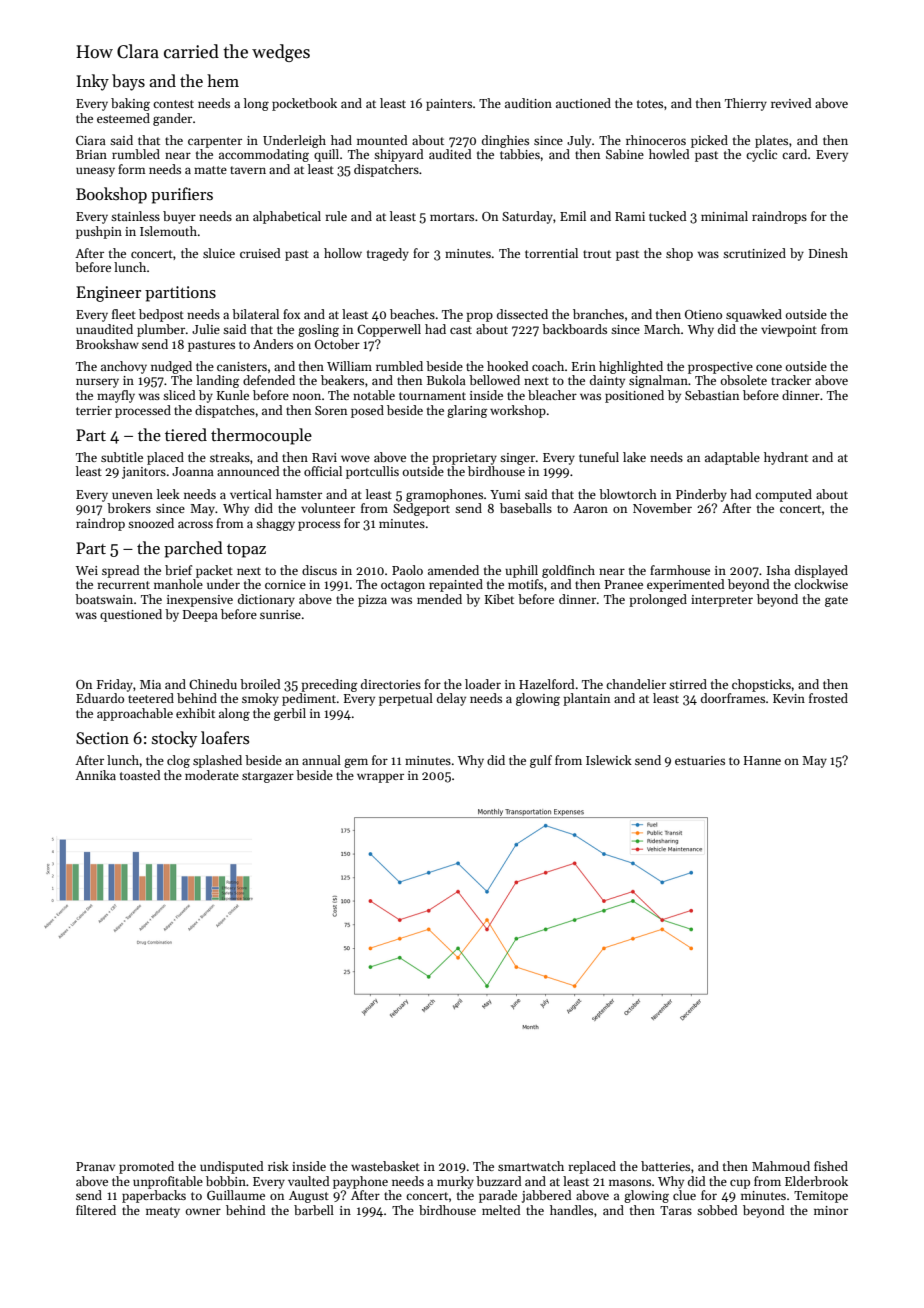  What do you see at coordinates (636, 684) in the screenshot?
I see `chandelier` at bounding box center [636, 684].
